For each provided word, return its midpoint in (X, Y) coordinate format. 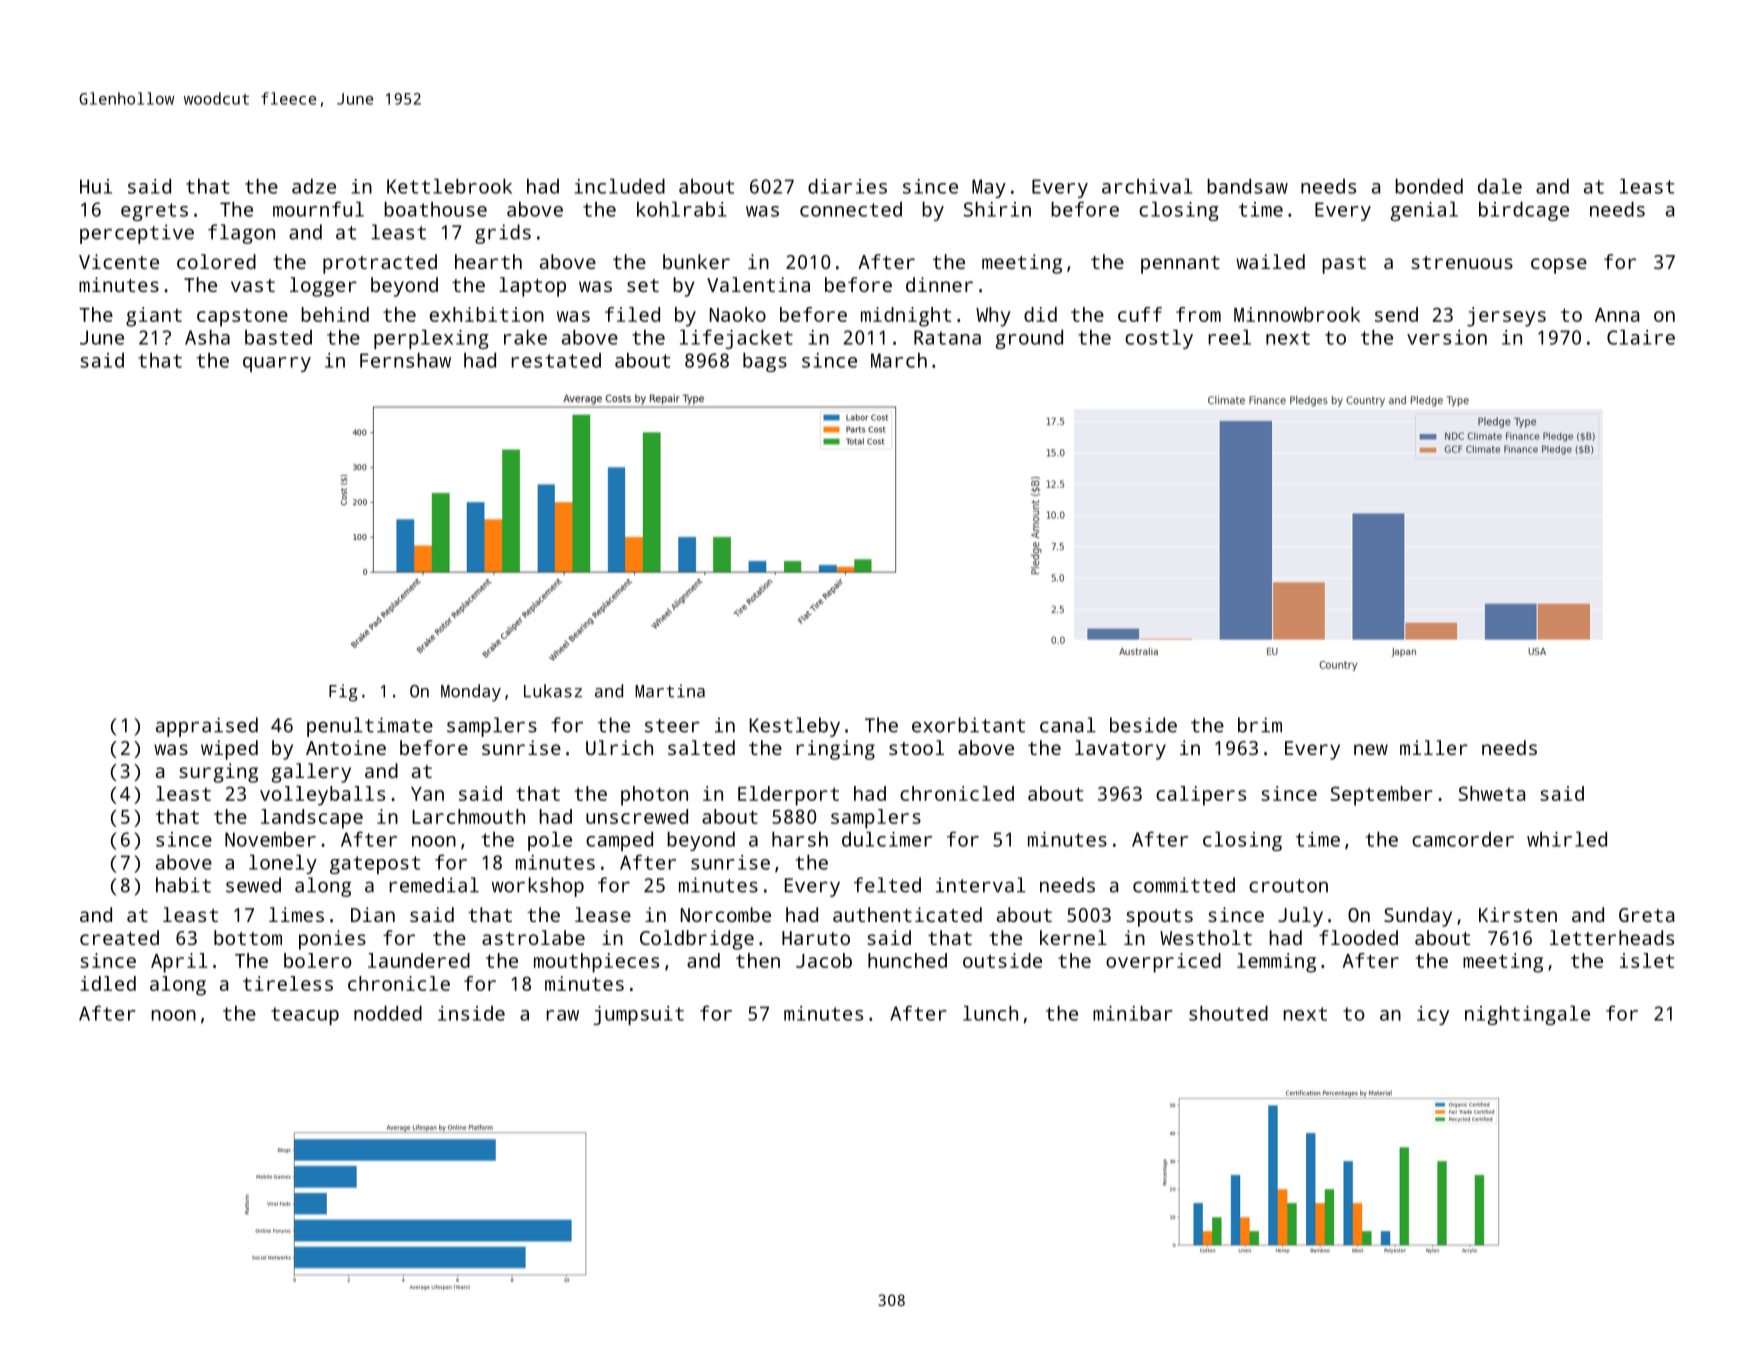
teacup (305, 1016)
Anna (1617, 315)
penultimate (370, 727)
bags (765, 362)
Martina (670, 691)
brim (1260, 725)
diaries (847, 186)
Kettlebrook (449, 186)
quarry (277, 364)
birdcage (1524, 211)
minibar (1133, 1013)
